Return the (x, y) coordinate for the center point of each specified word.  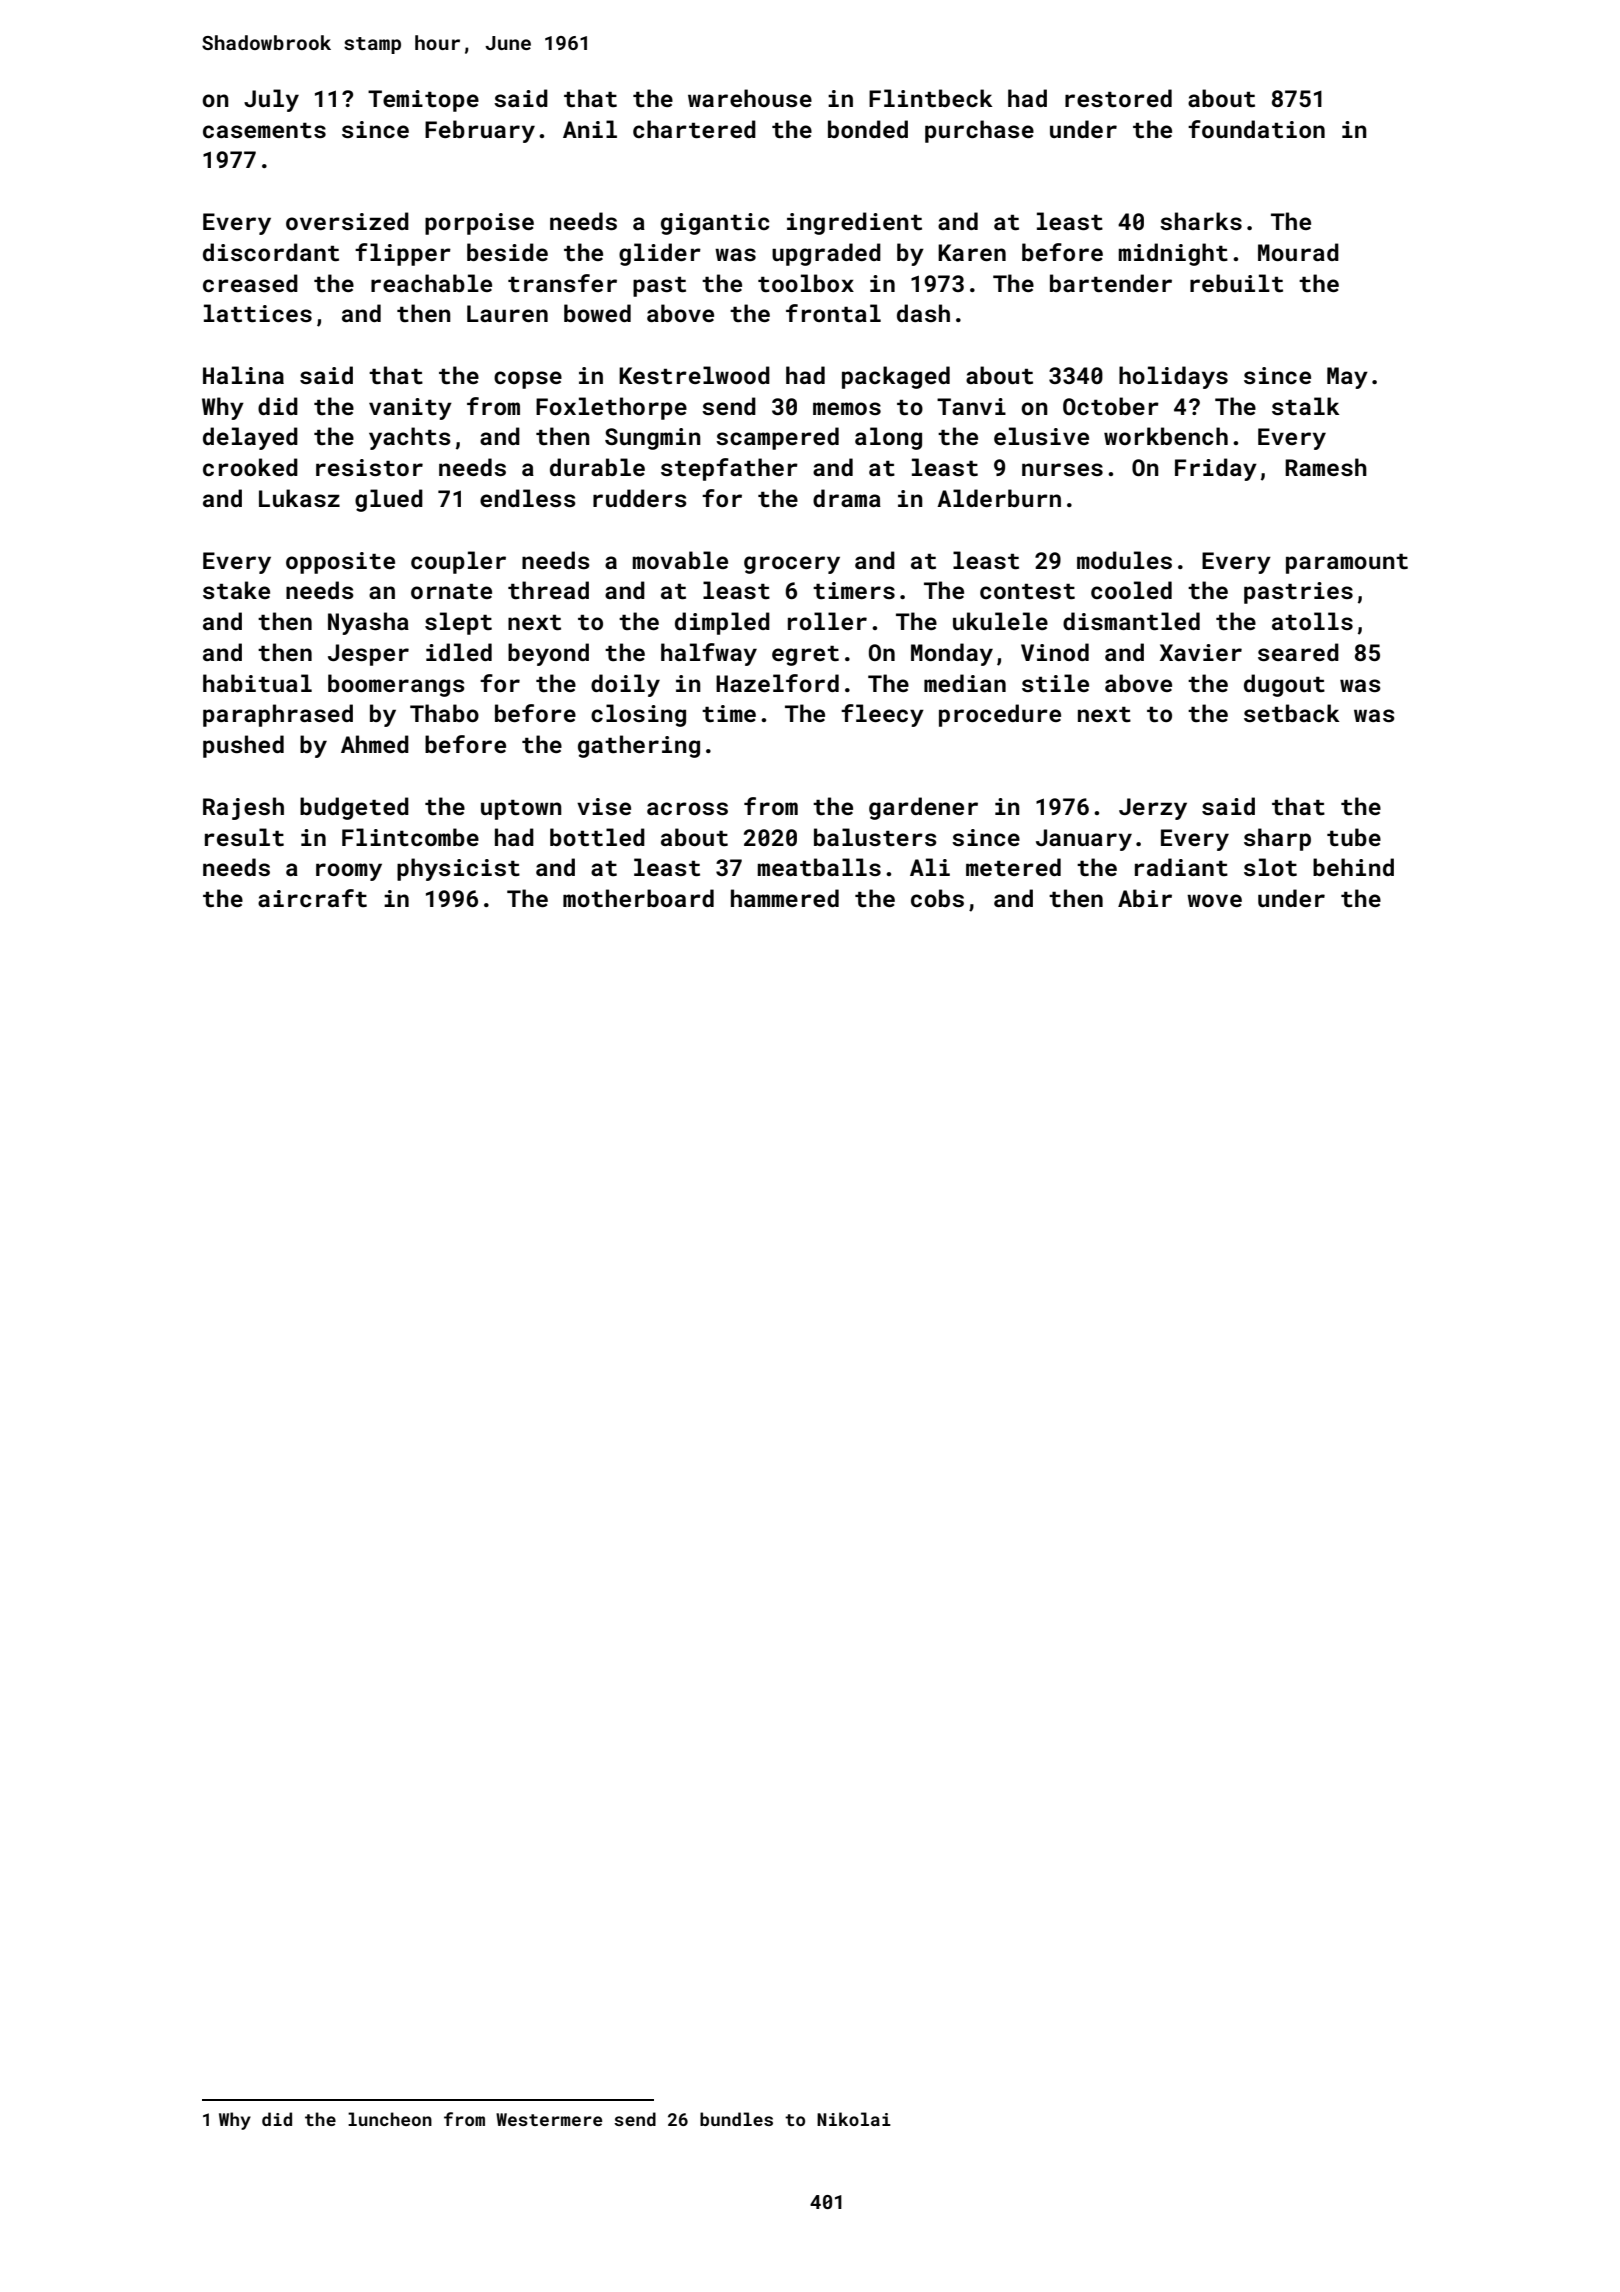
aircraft (312, 898)
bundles (736, 2119)
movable (680, 560)
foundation (1256, 129)
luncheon (390, 2119)
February (480, 131)
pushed (243, 746)
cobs (937, 898)
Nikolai (854, 2119)
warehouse (750, 98)
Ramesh (1326, 467)
